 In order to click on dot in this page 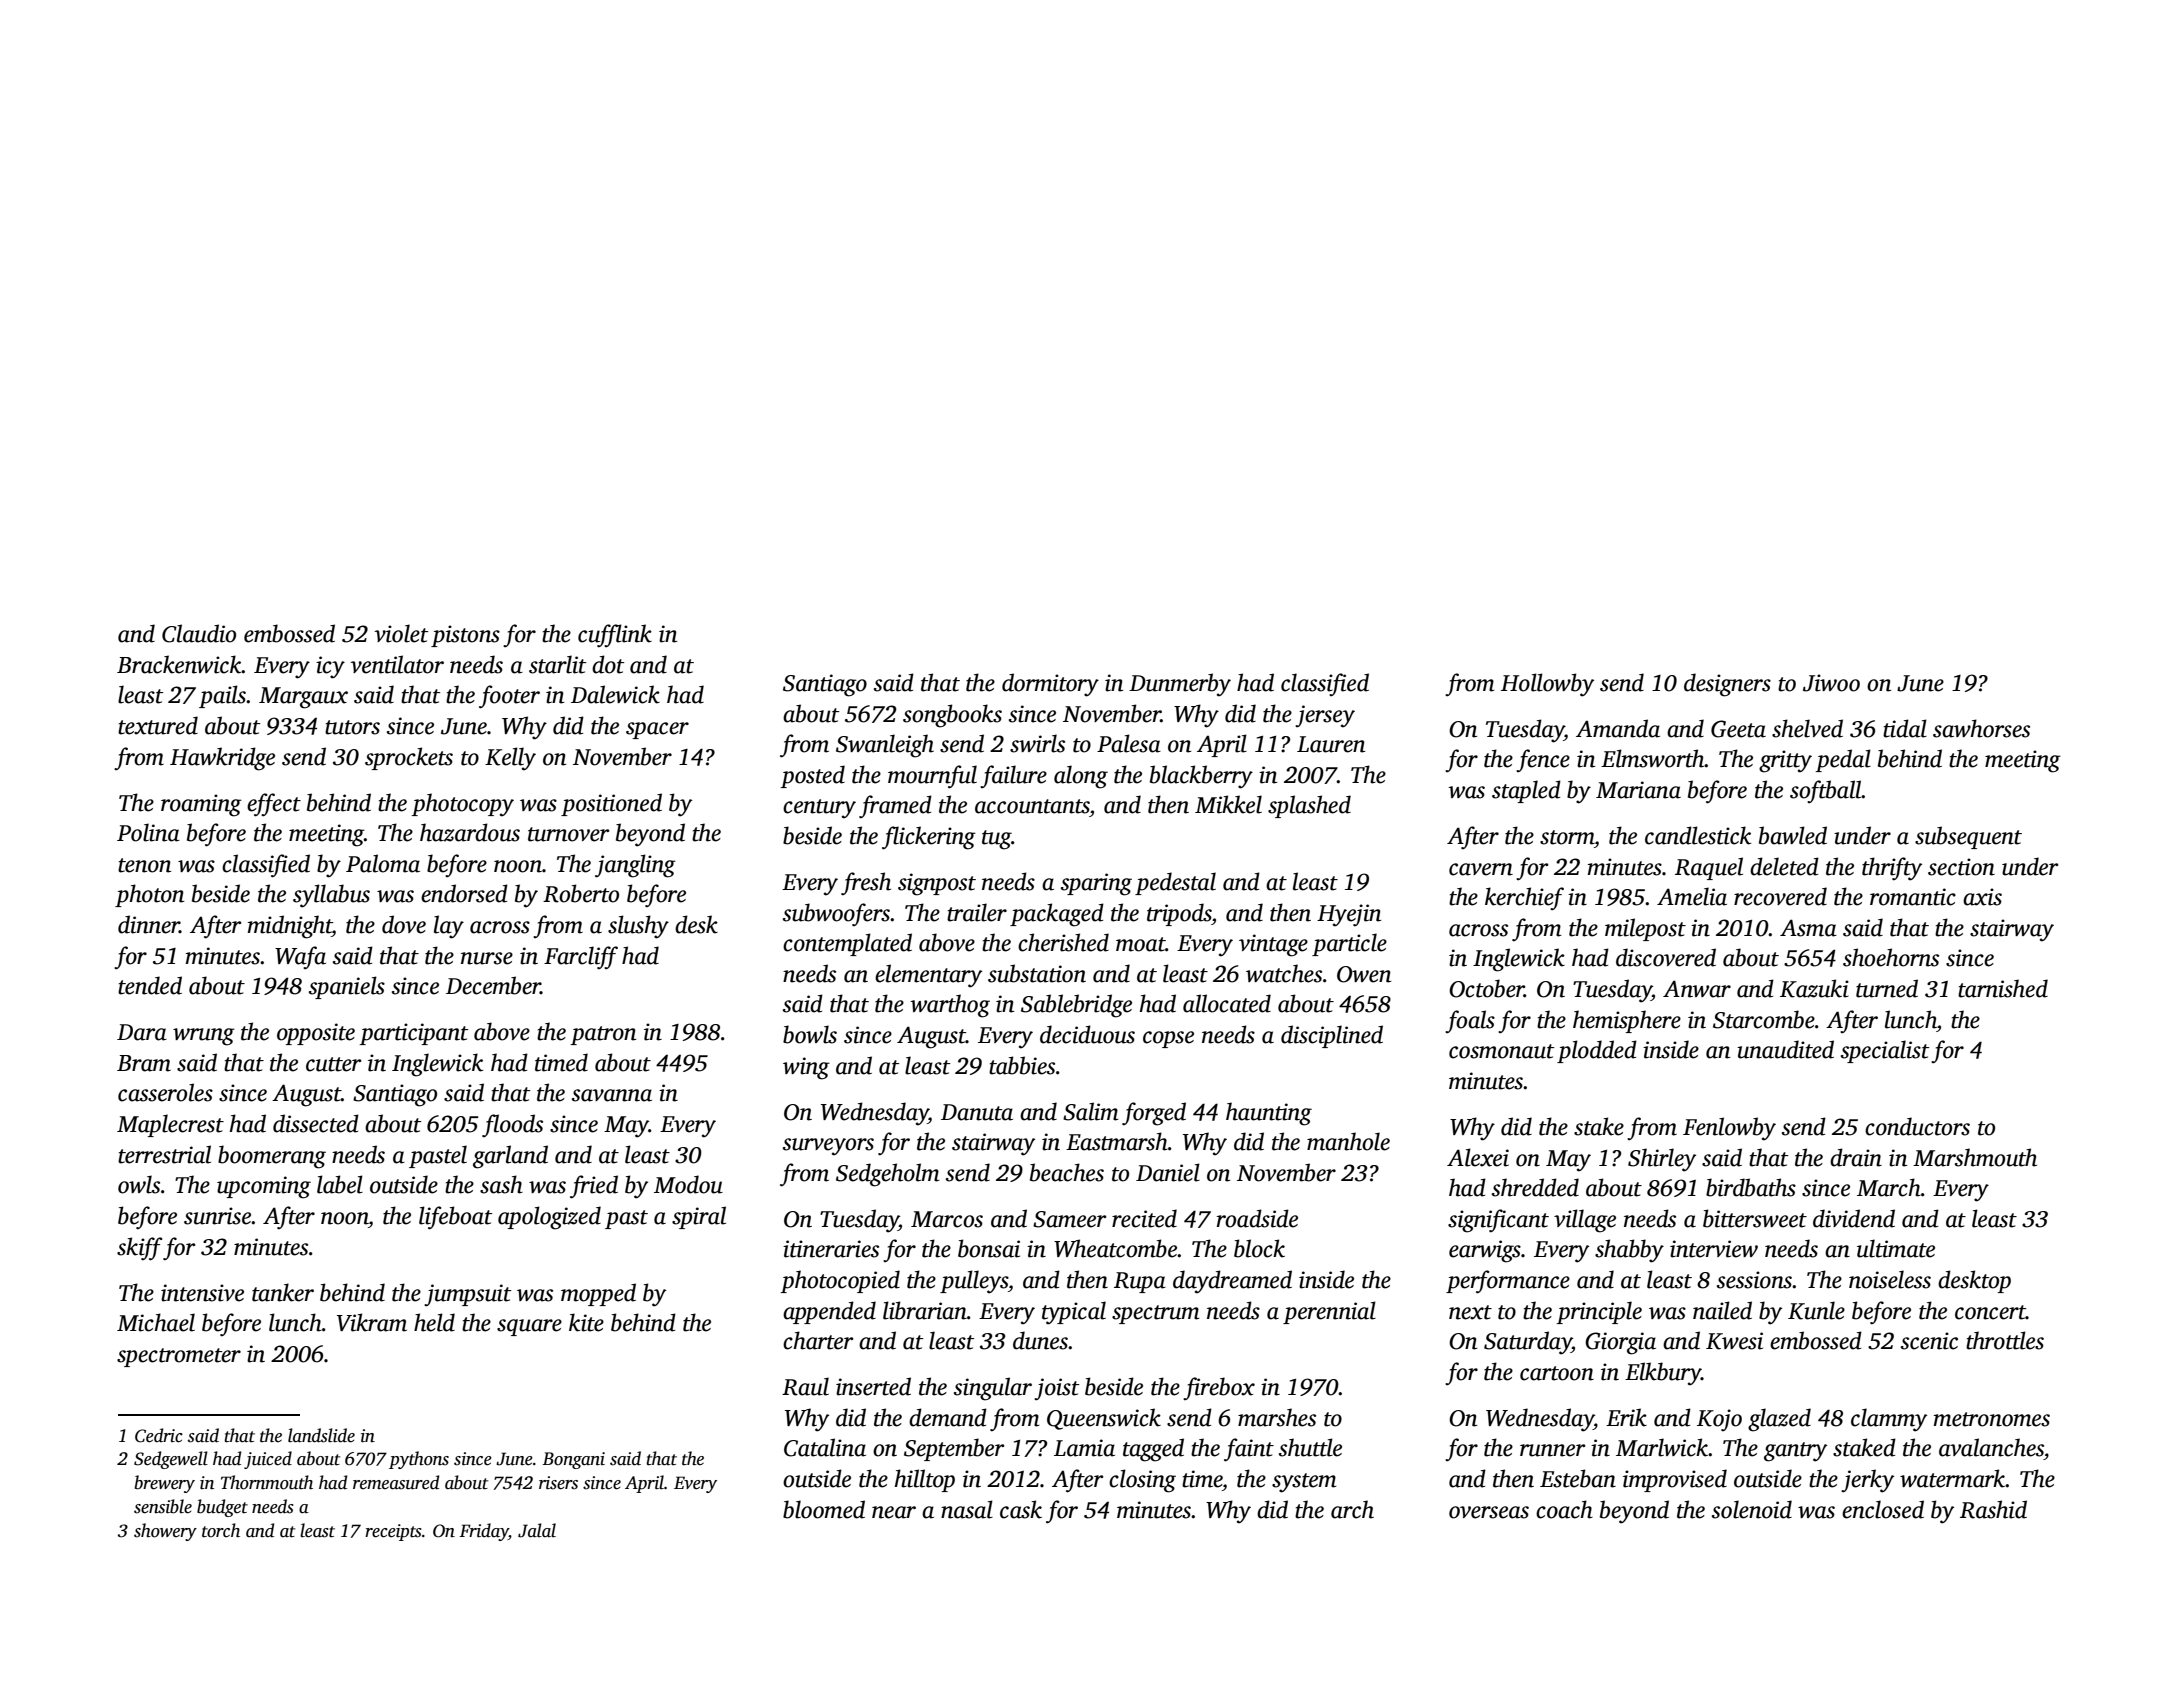, I will do `click(608, 664)`.
